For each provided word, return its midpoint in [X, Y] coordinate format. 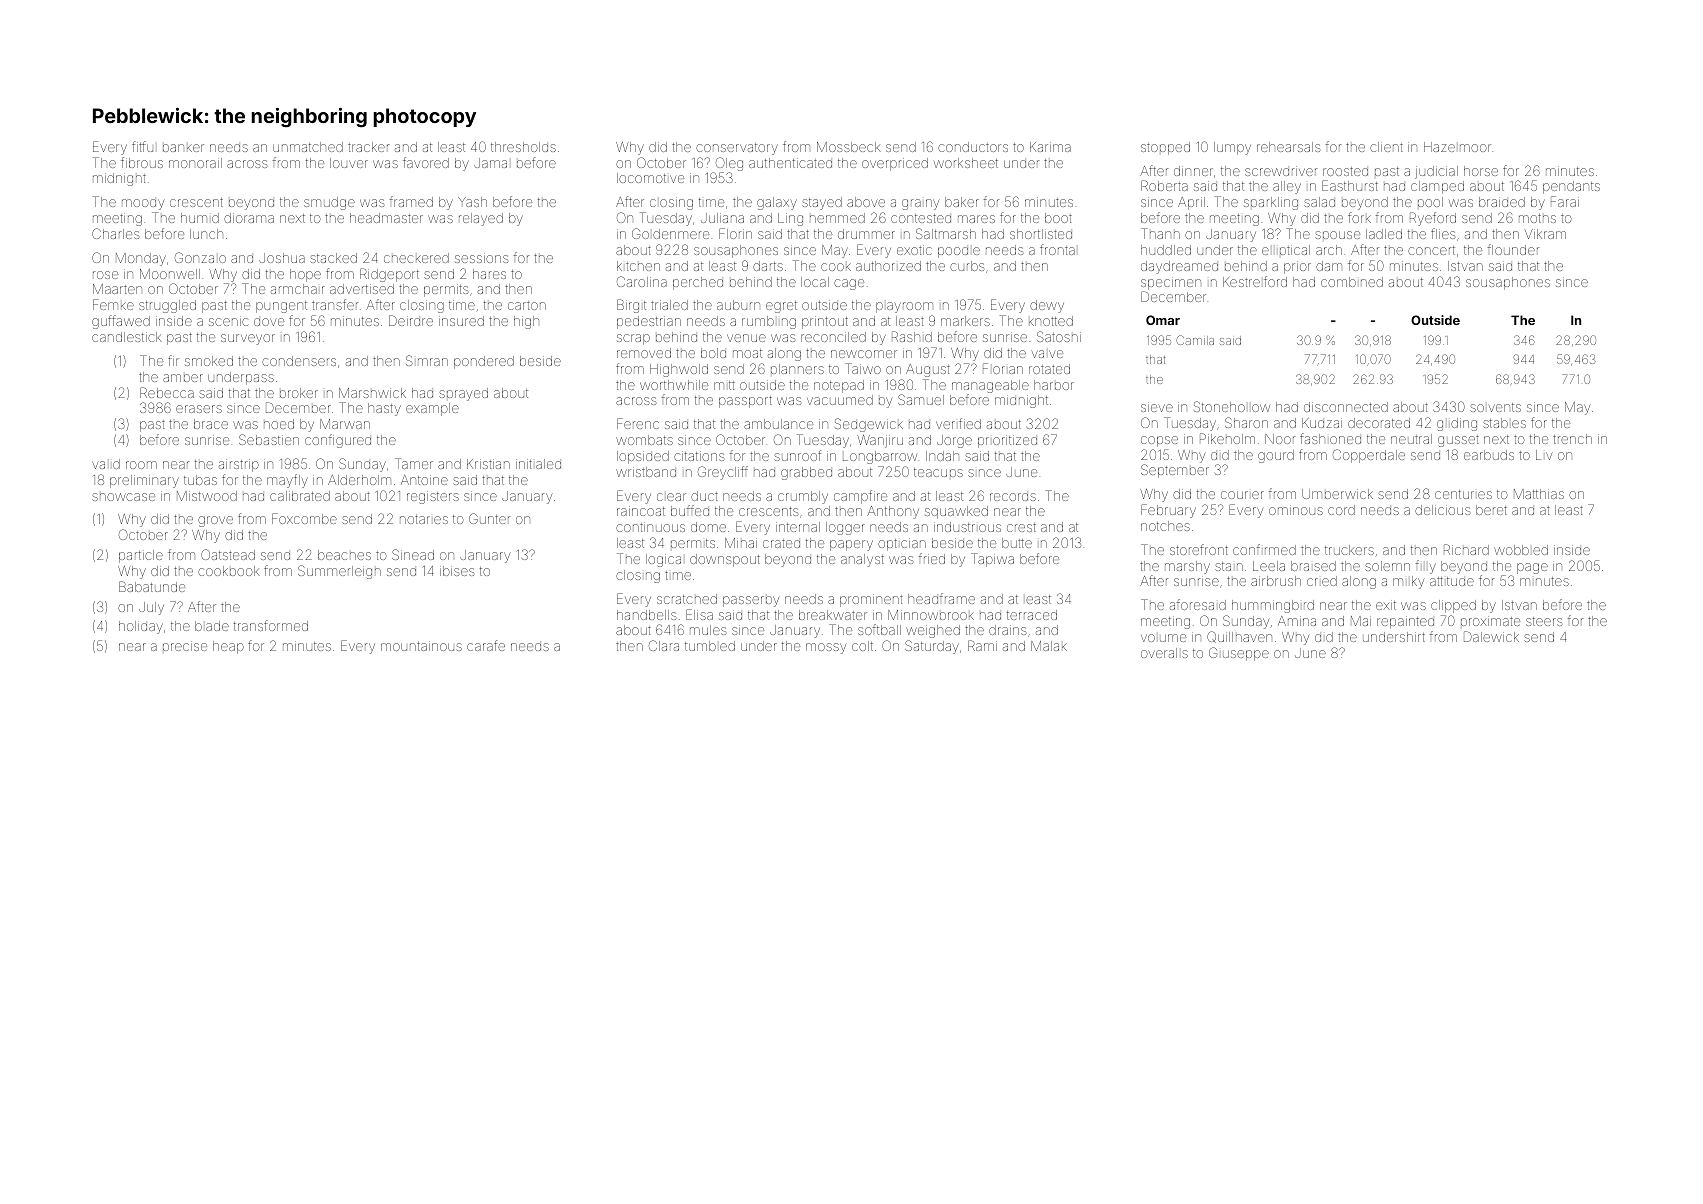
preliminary [144, 481]
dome [708, 527]
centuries [1463, 494]
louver [349, 163]
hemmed [837, 218]
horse [1481, 171]
